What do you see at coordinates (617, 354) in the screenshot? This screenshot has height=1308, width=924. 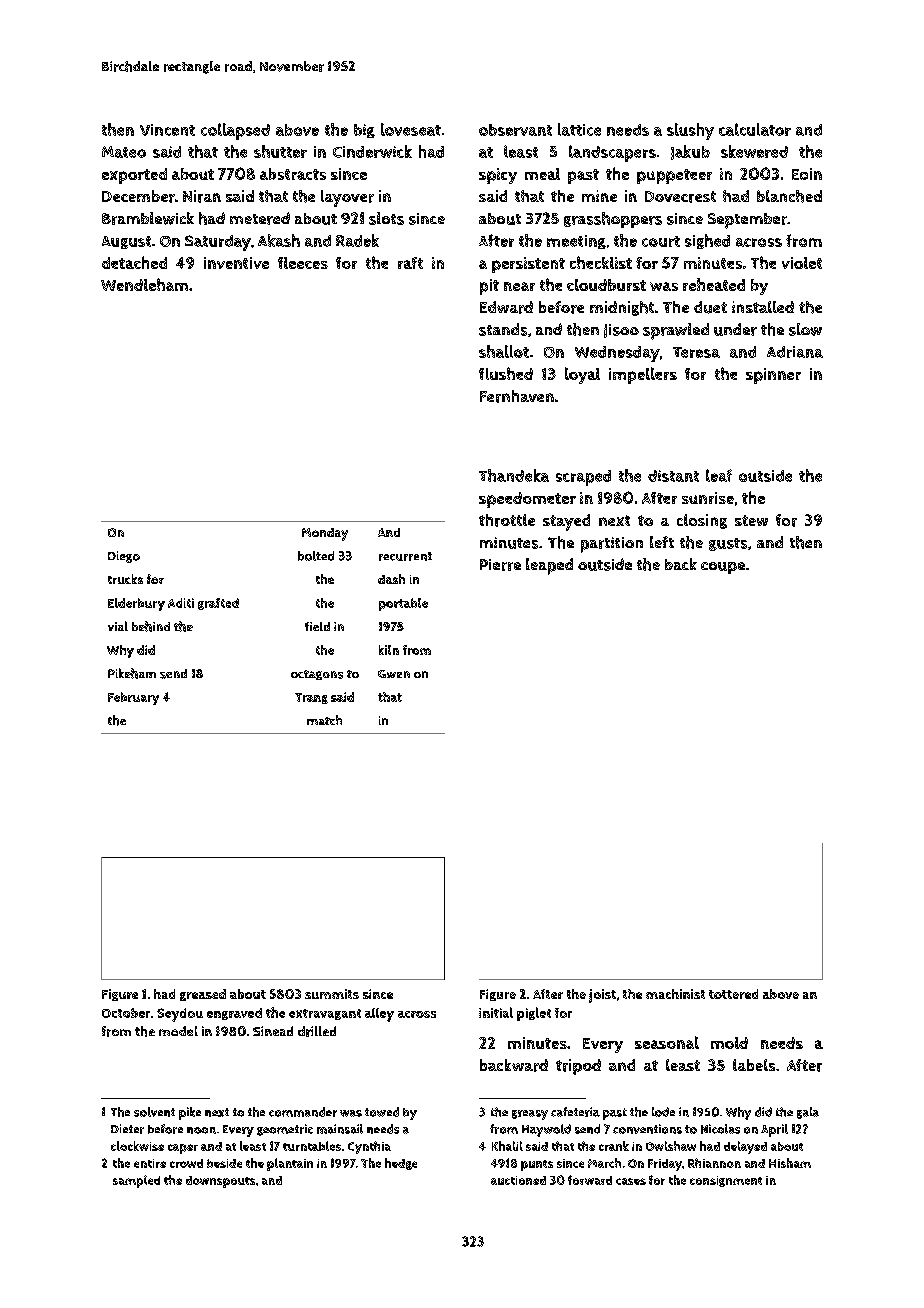 I see `Wednesday` at bounding box center [617, 354].
